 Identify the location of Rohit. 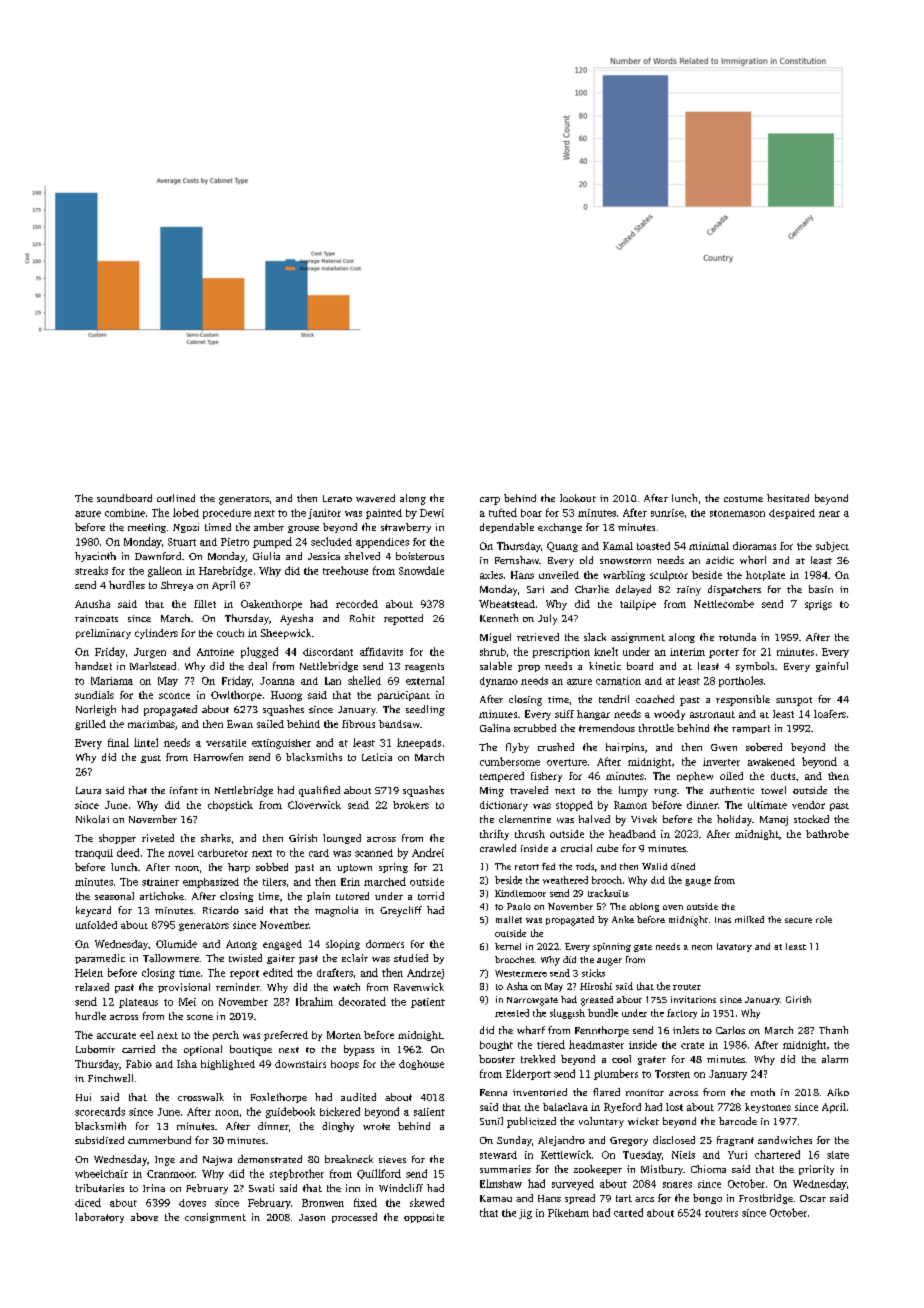
(362, 618).
